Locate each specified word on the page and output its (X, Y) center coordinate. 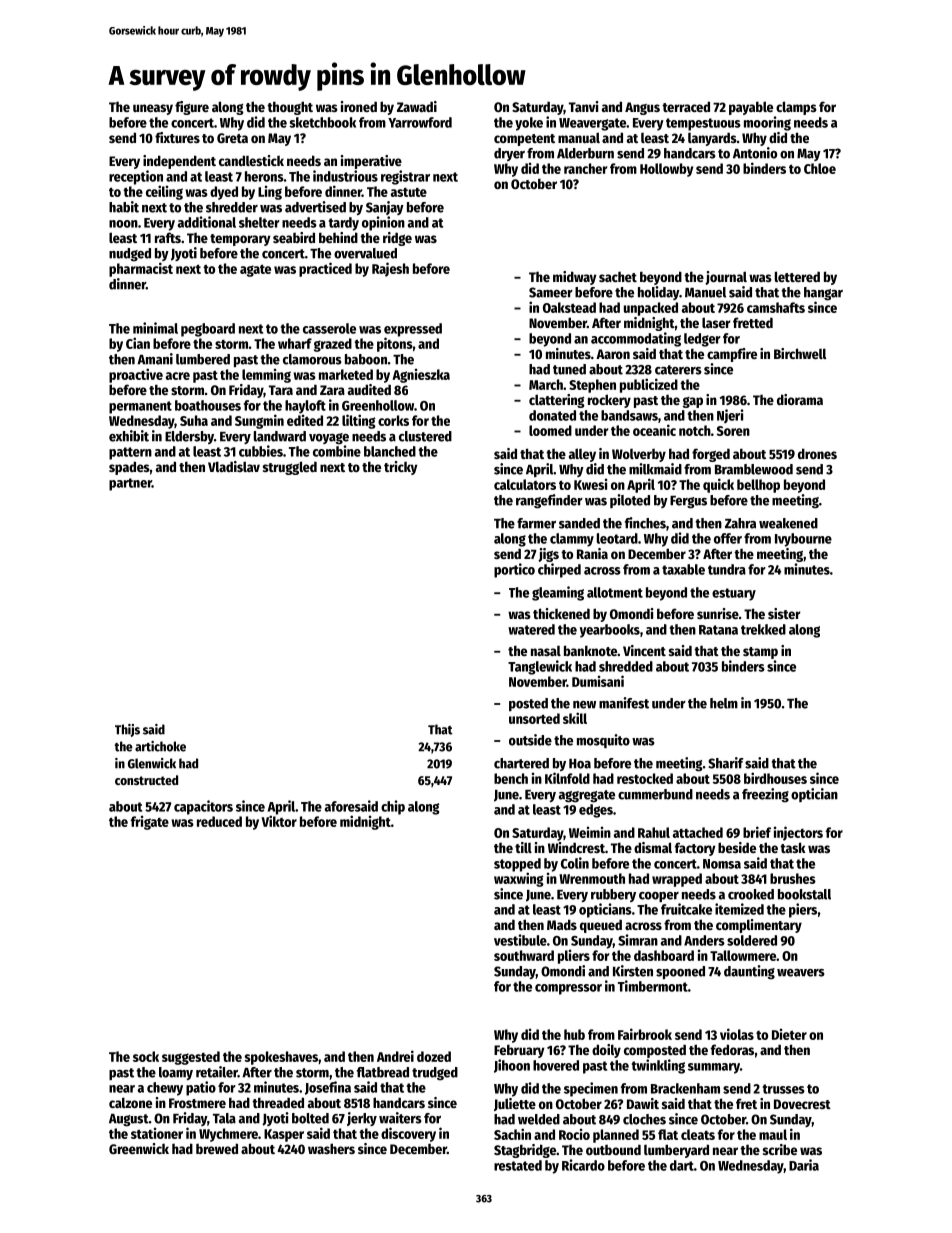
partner (130, 484)
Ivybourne (803, 540)
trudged (435, 1074)
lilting (359, 421)
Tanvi (584, 106)
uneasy (153, 109)
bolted (310, 1118)
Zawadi (417, 106)
